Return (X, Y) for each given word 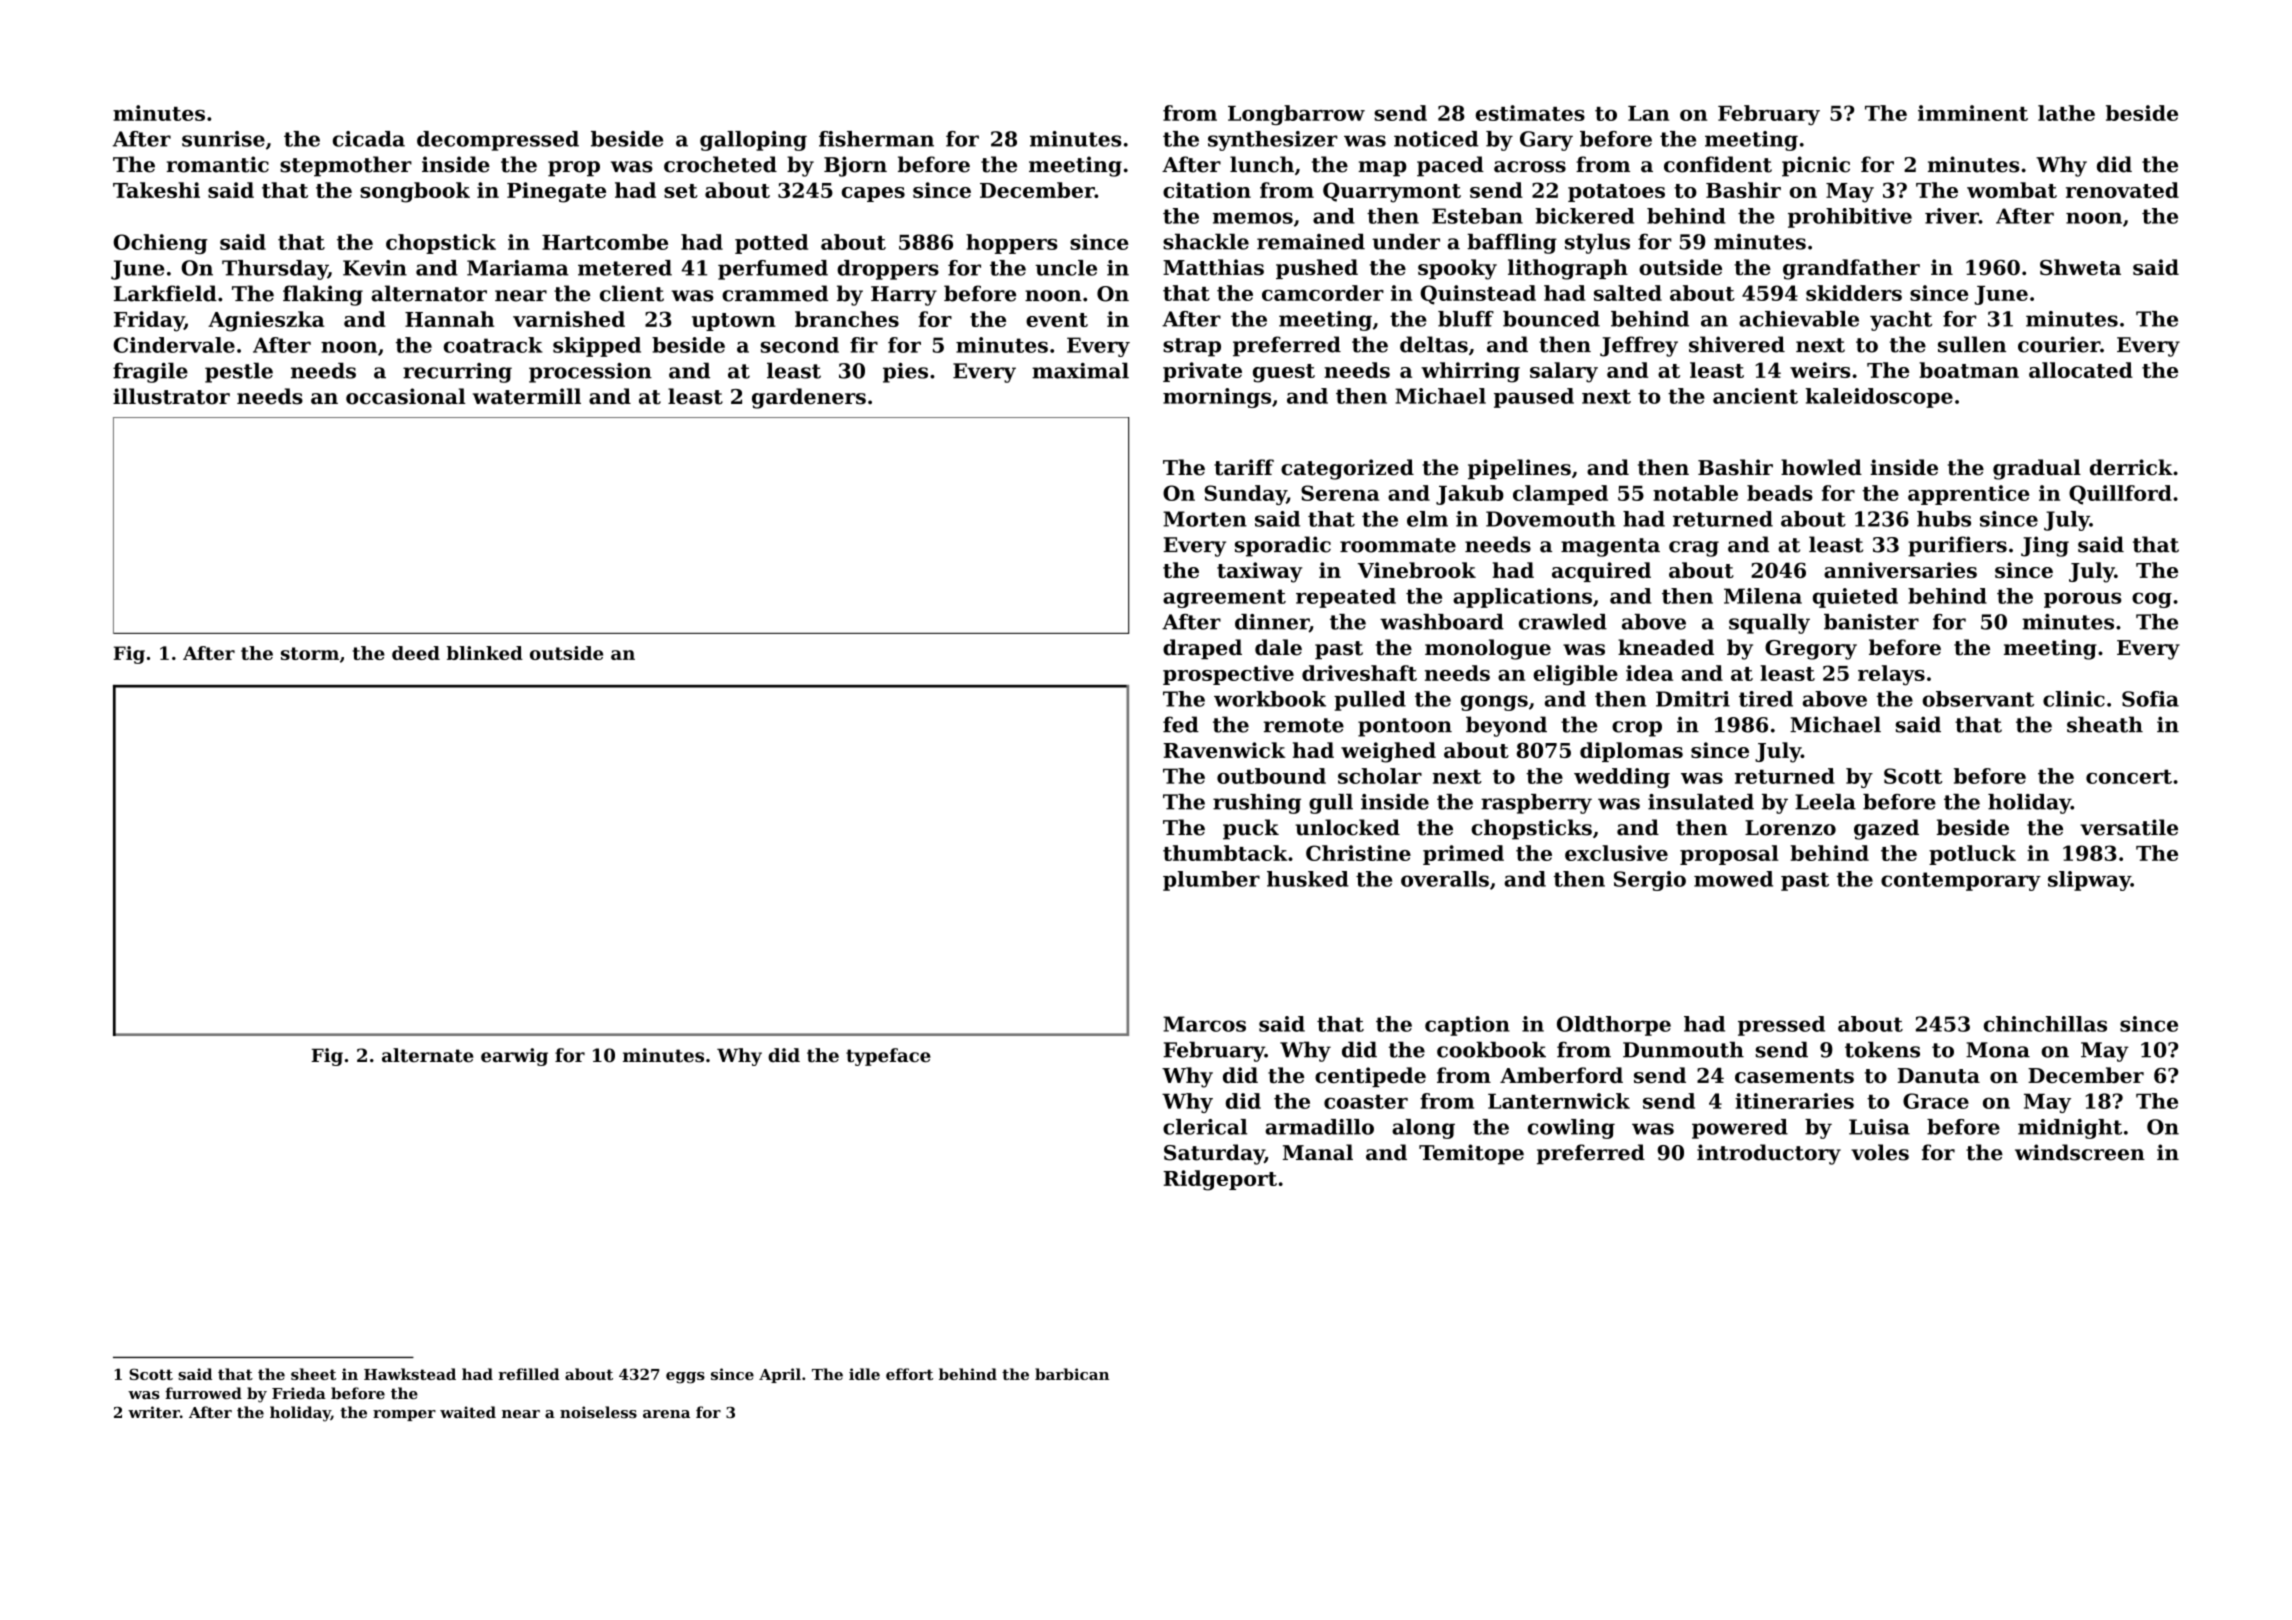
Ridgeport (1220, 1180)
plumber (1211, 881)
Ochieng (160, 244)
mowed (1733, 879)
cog (2152, 600)
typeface (888, 1057)
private (1202, 372)
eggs (685, 1378)
